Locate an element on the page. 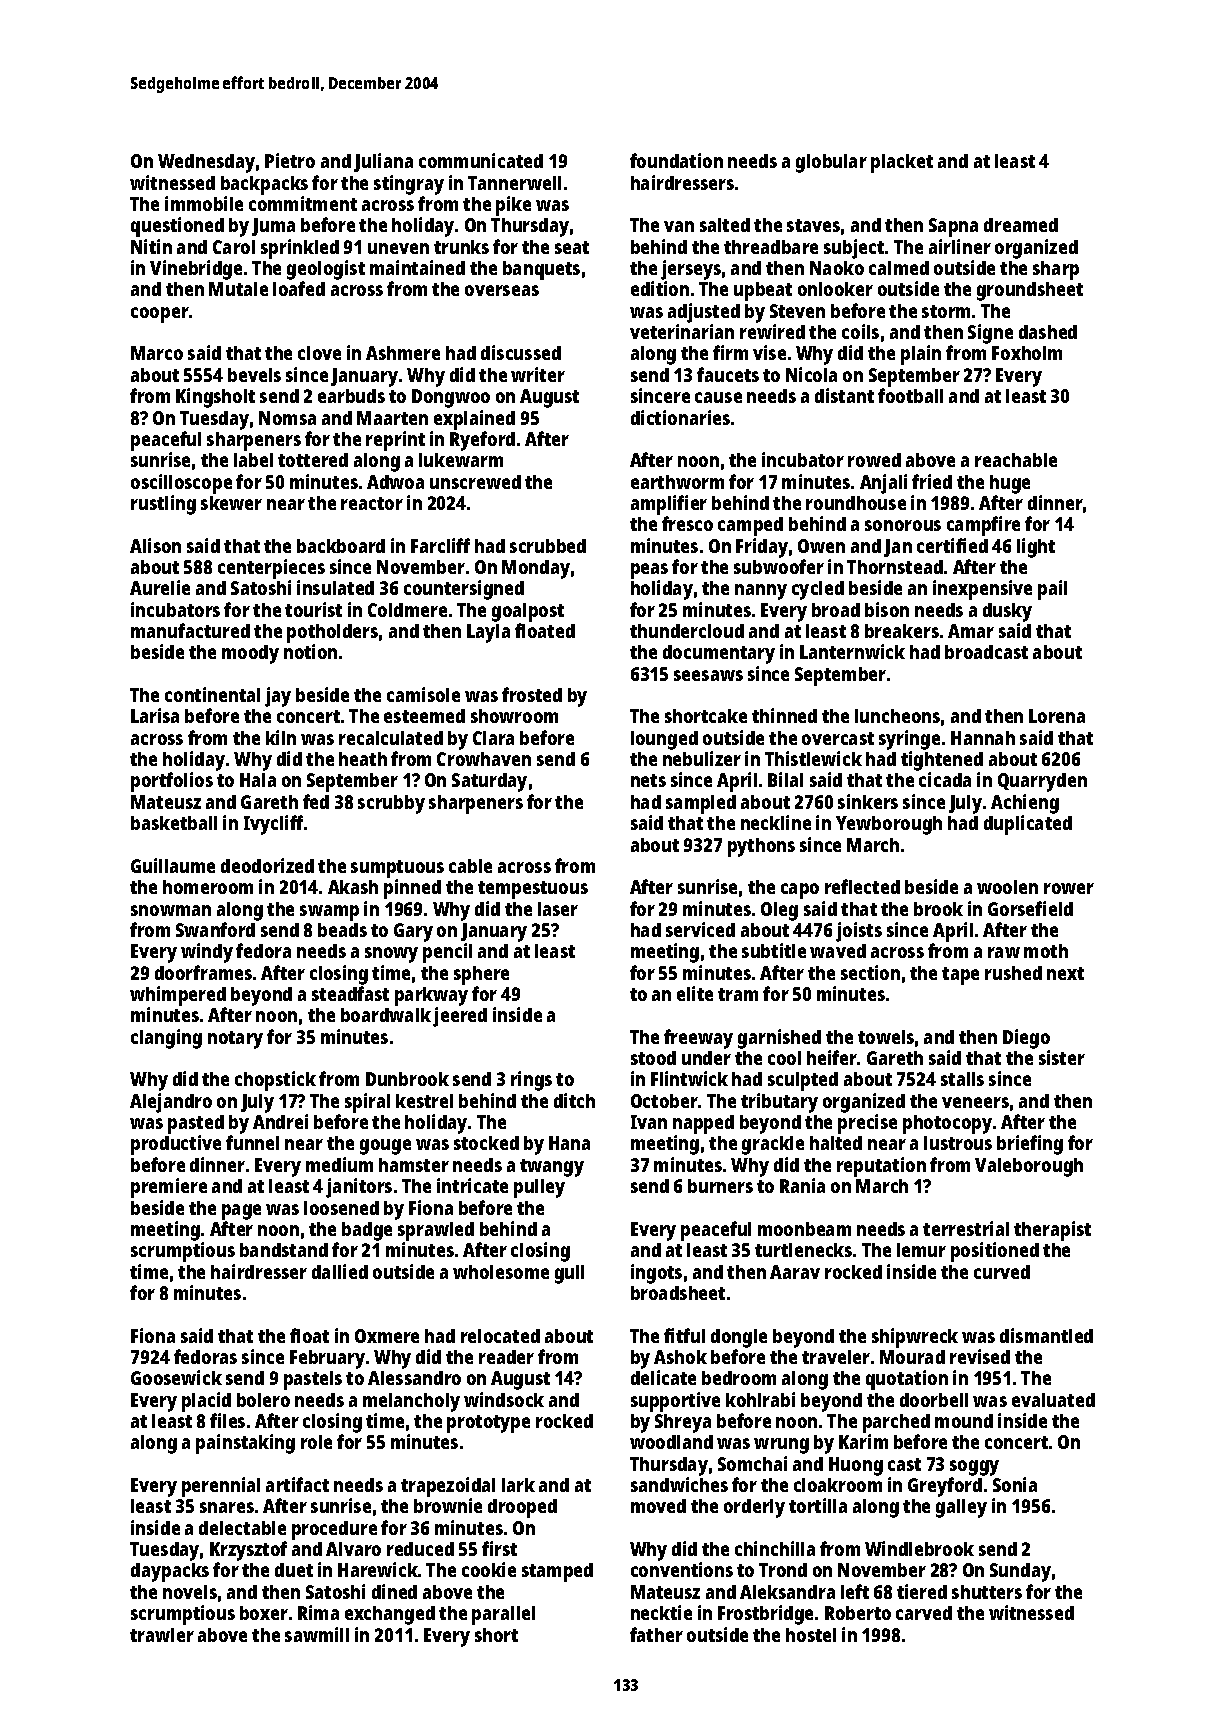  frosted is located at coordinates (532, 694).
